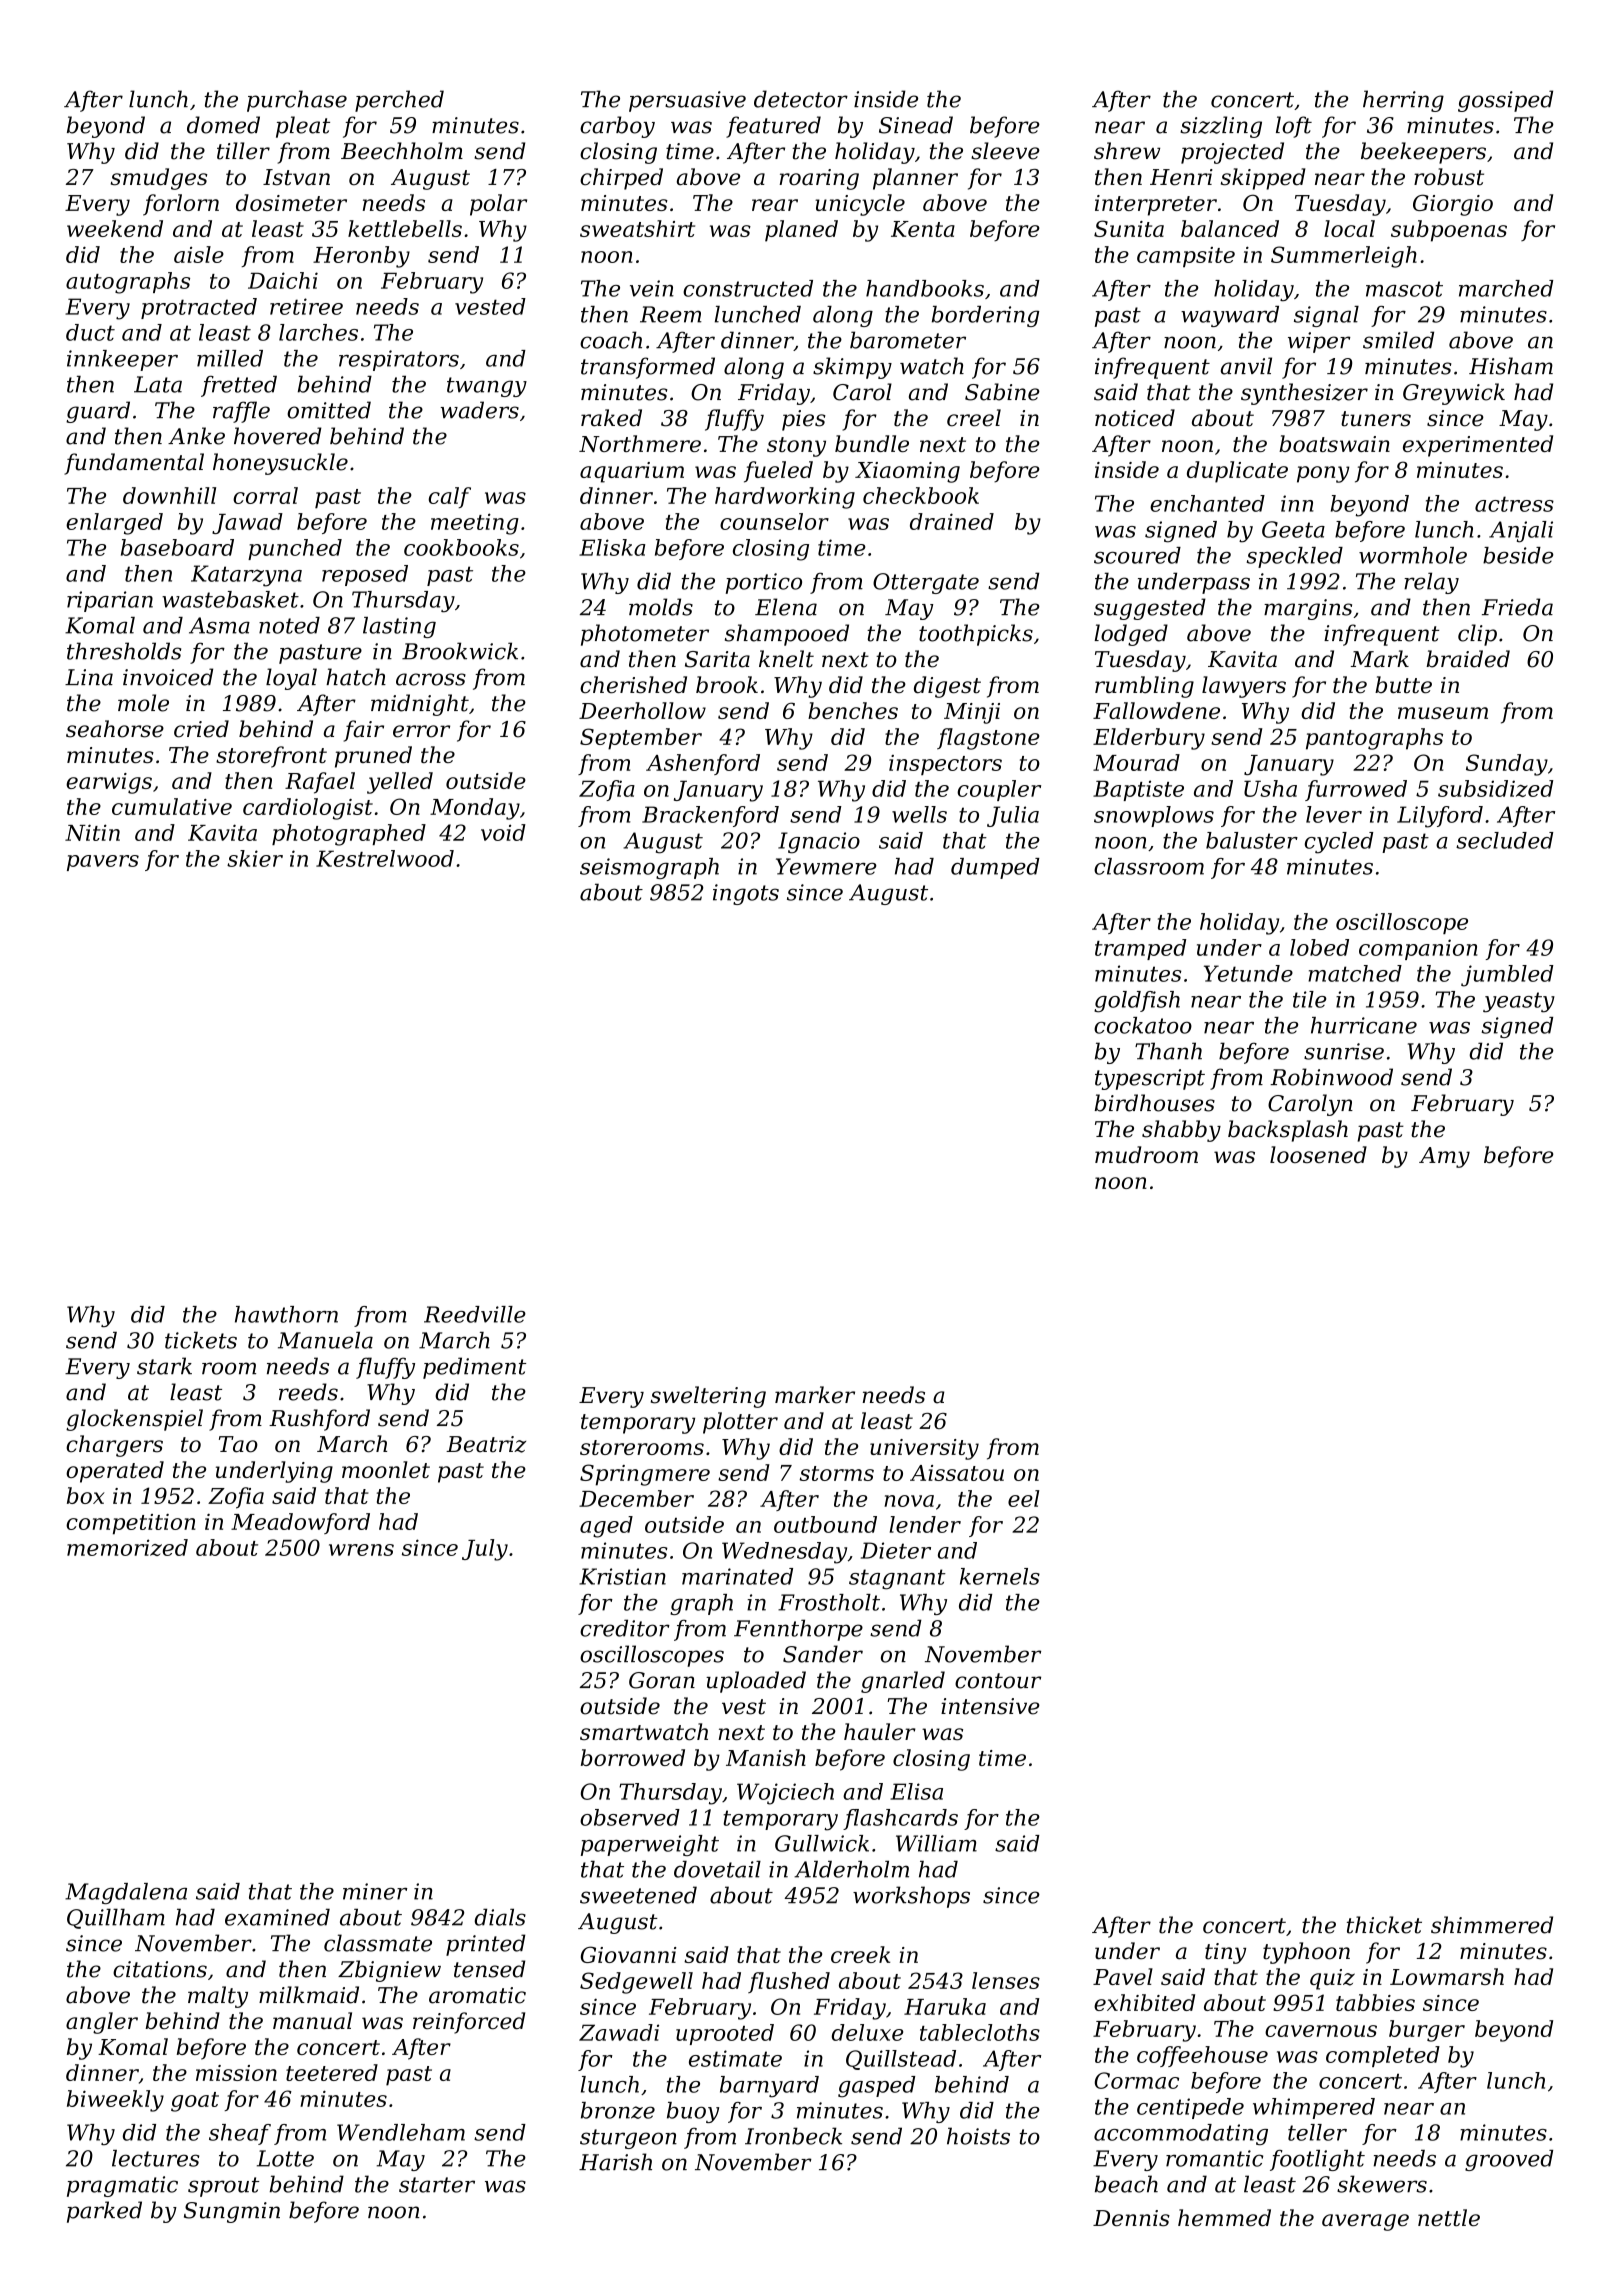 This screenshot has height=2292, width=1620. I want to click on shimmered, so click(1492, 1925).
